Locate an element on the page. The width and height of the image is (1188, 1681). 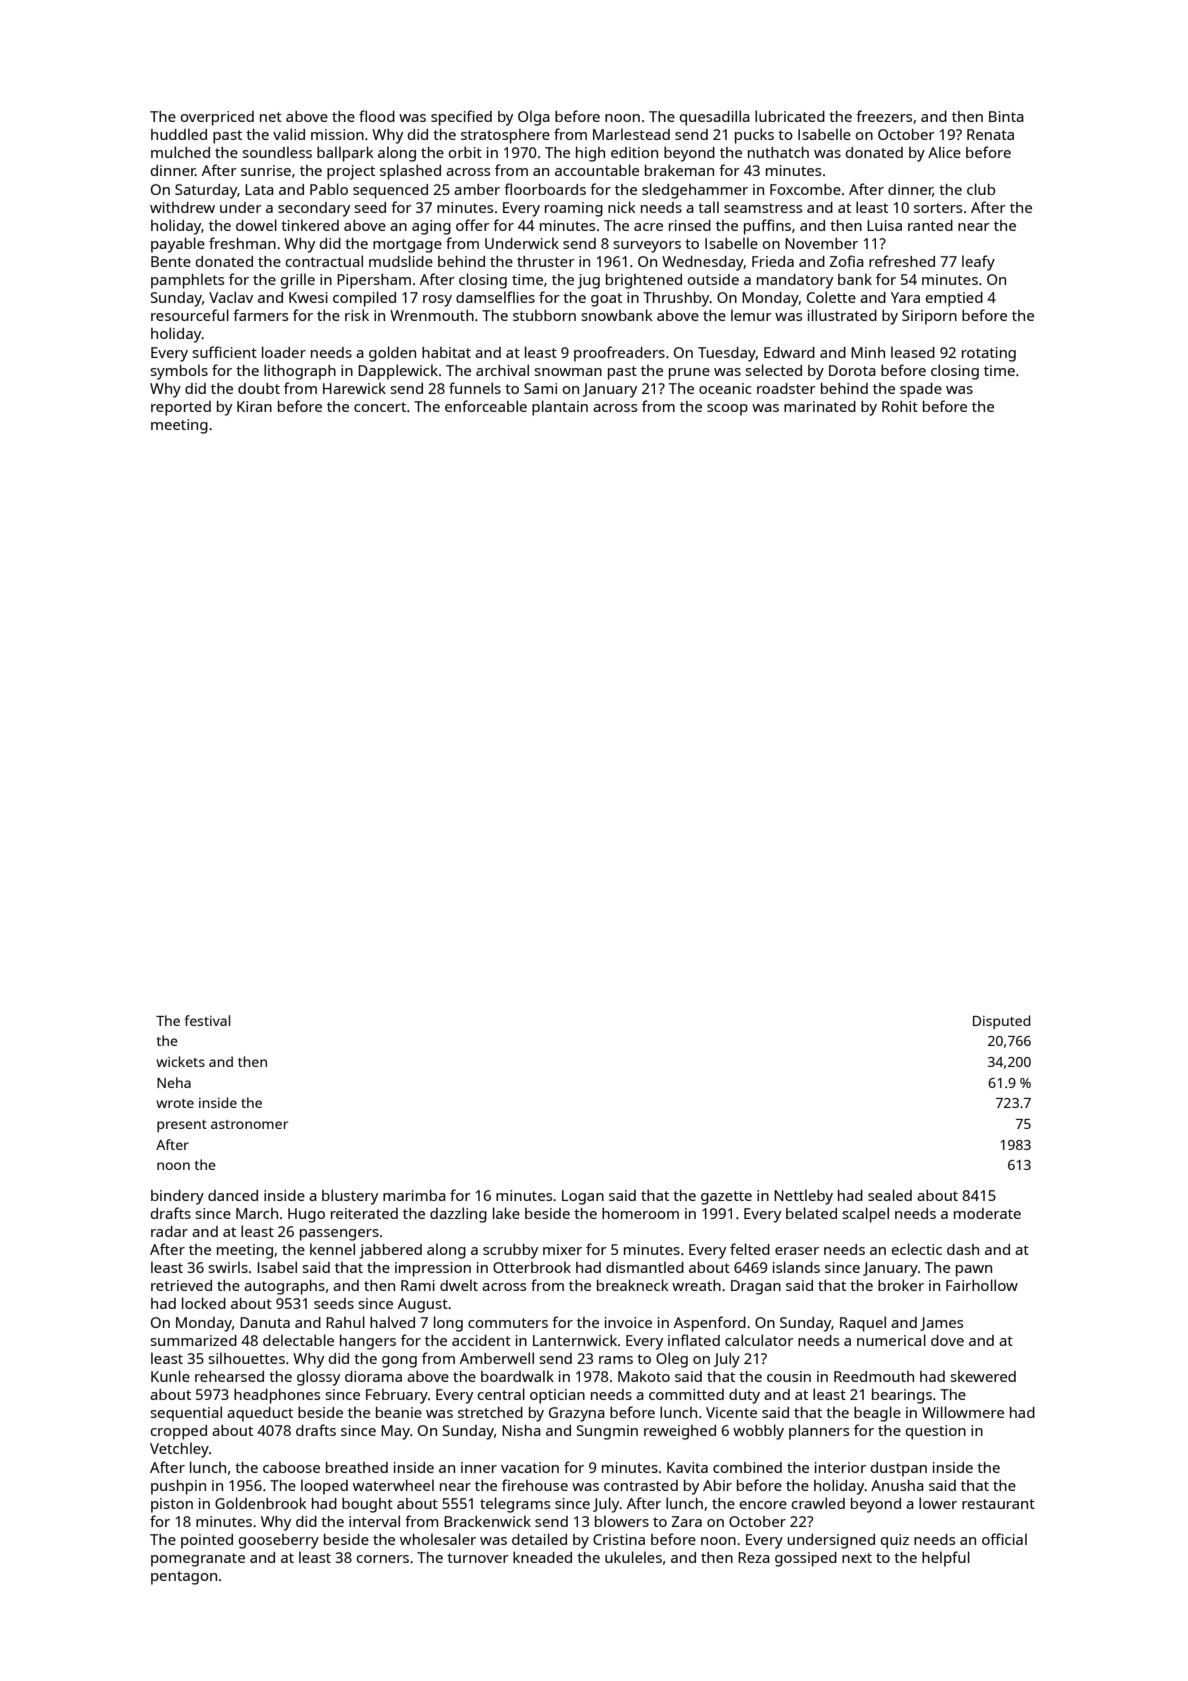
Logan is located at coordinates (583, 1197).
